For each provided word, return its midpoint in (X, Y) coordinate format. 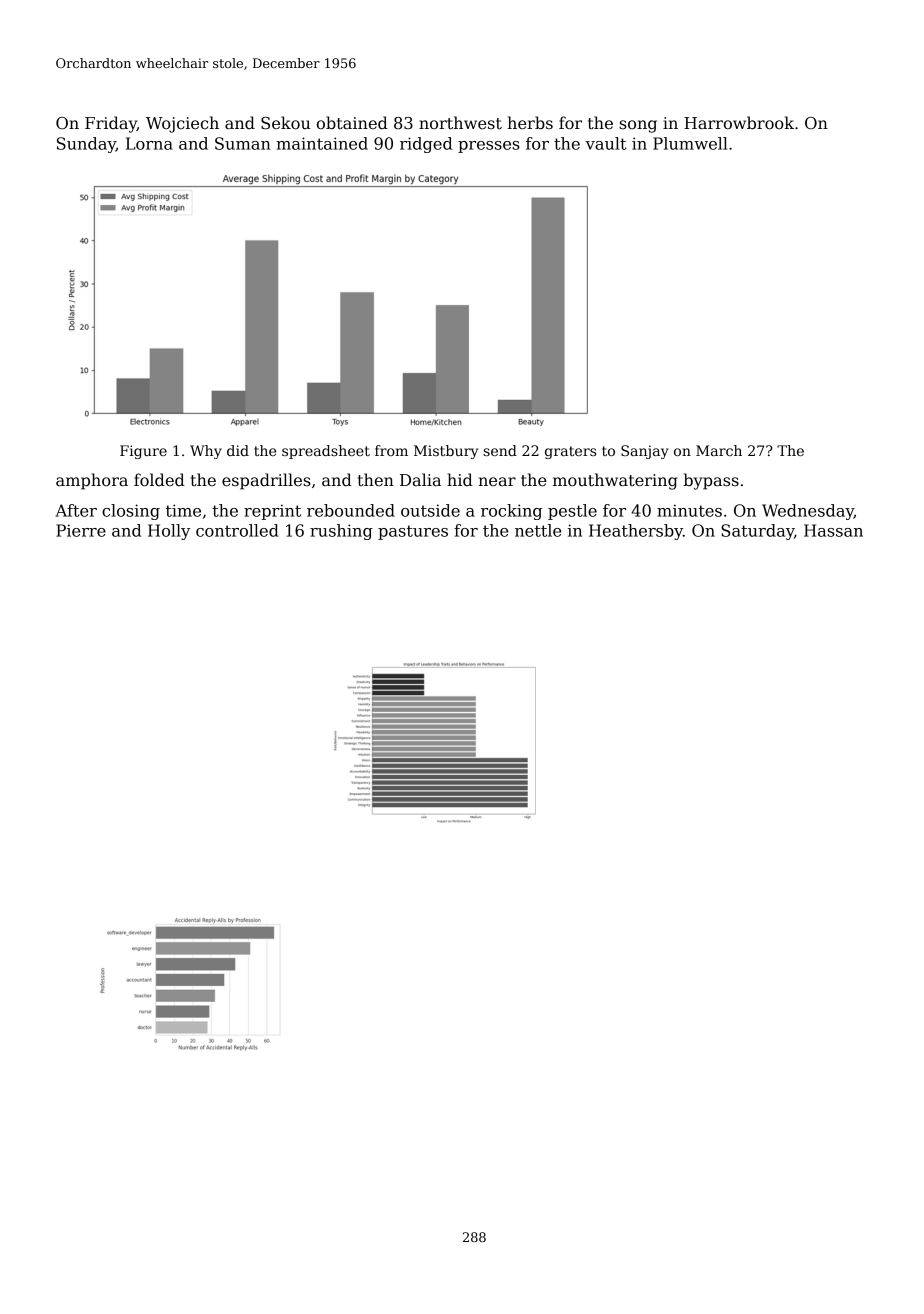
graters (570, 452)
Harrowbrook (739, 123)
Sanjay (645, 452)
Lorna (149, 143)
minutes (689, 510)
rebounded (351, 510)
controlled (237, 530)
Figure (143, 452)
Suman (242, 143)
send (500, 450)
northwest (460, 123)
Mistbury (446, 452)
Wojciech (182, 124)
